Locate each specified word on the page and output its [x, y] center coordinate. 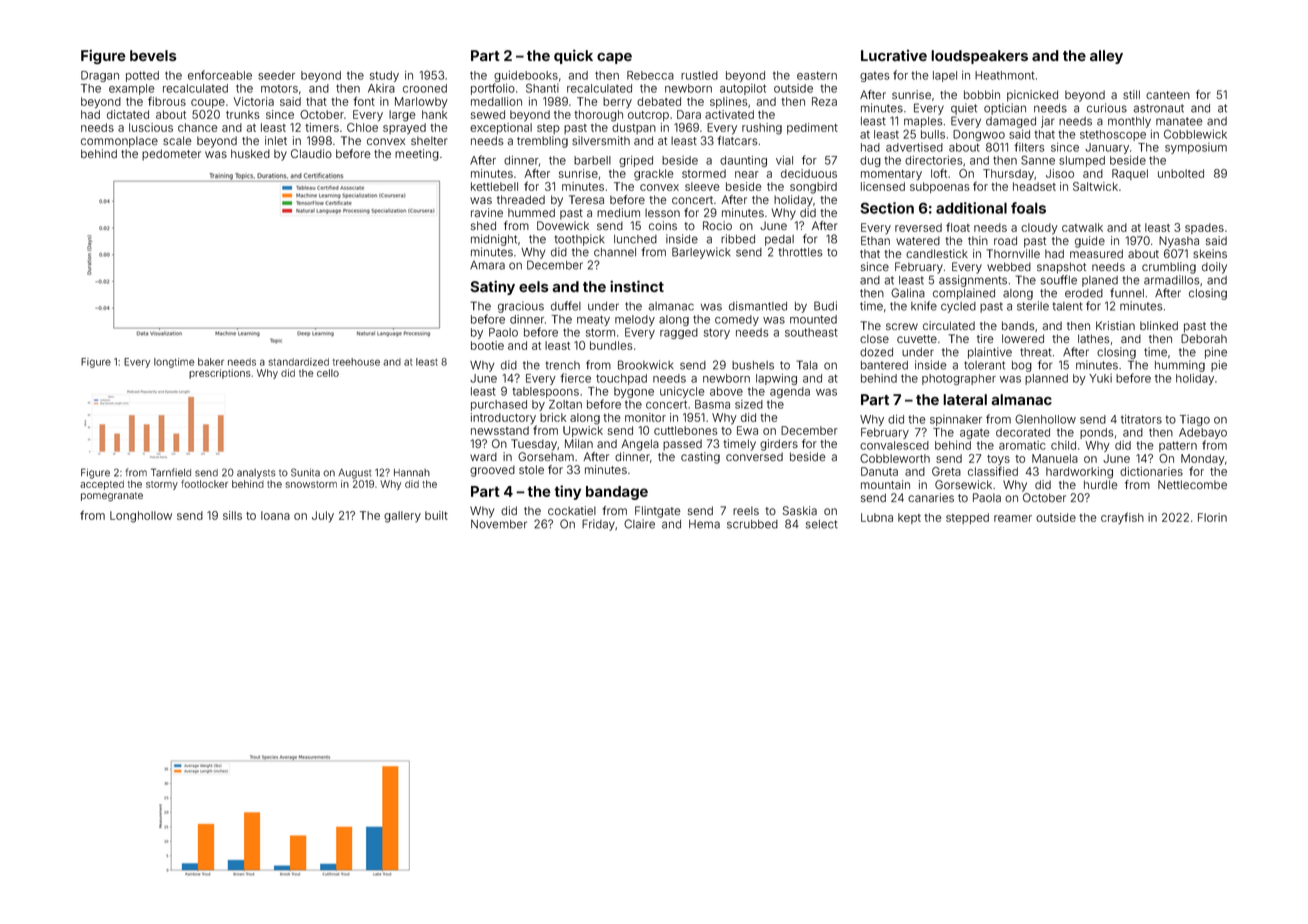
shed [483, 226]
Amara [487, 265]
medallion [496, 101]
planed [1100, 281]
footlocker [204, 484]
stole [531, 469]
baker [211, 362]
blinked [1159, 326]
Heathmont [1005, 75]
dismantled [758, 306]
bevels [153, 55]
